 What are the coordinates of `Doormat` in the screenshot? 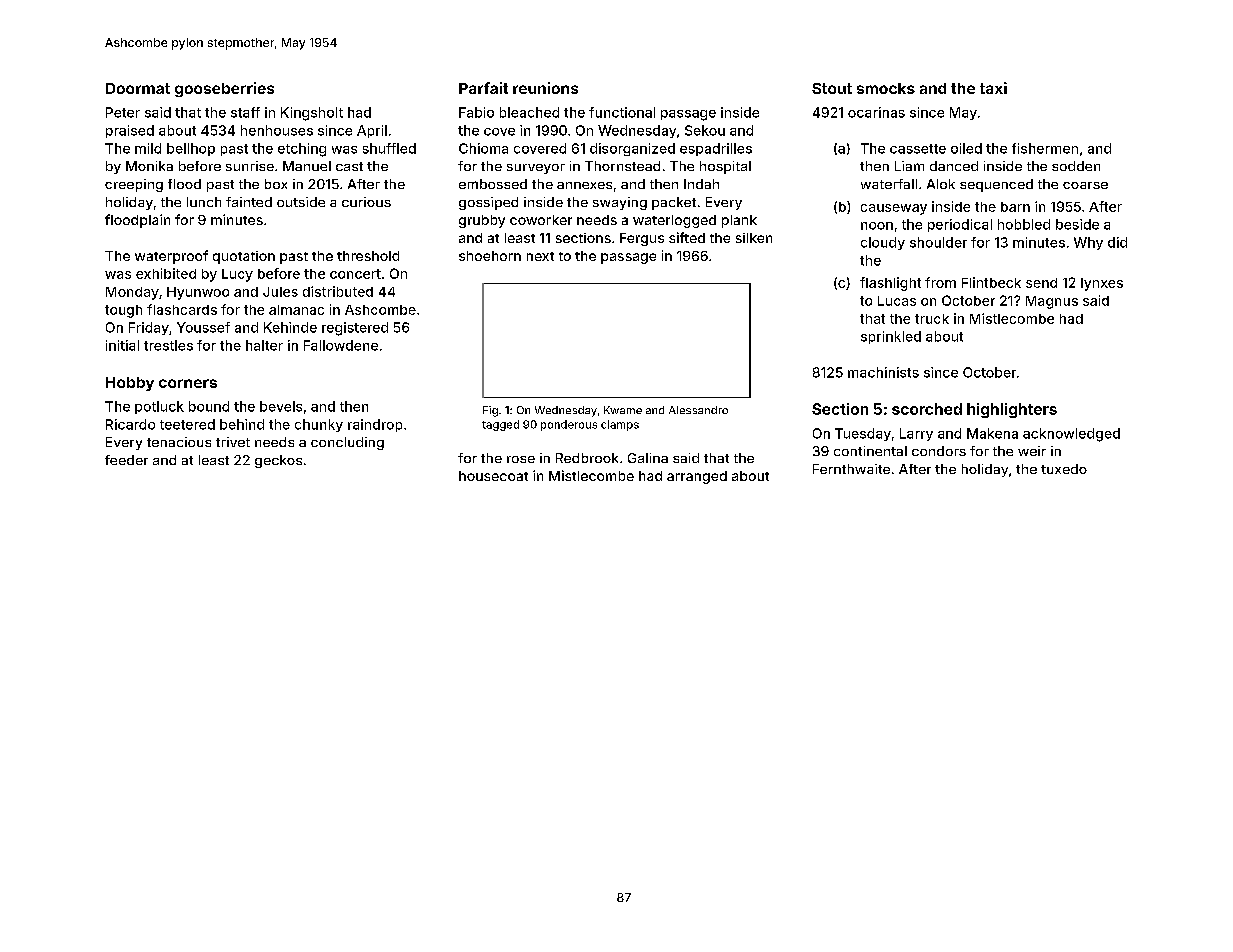 It's located at (138, 88).
